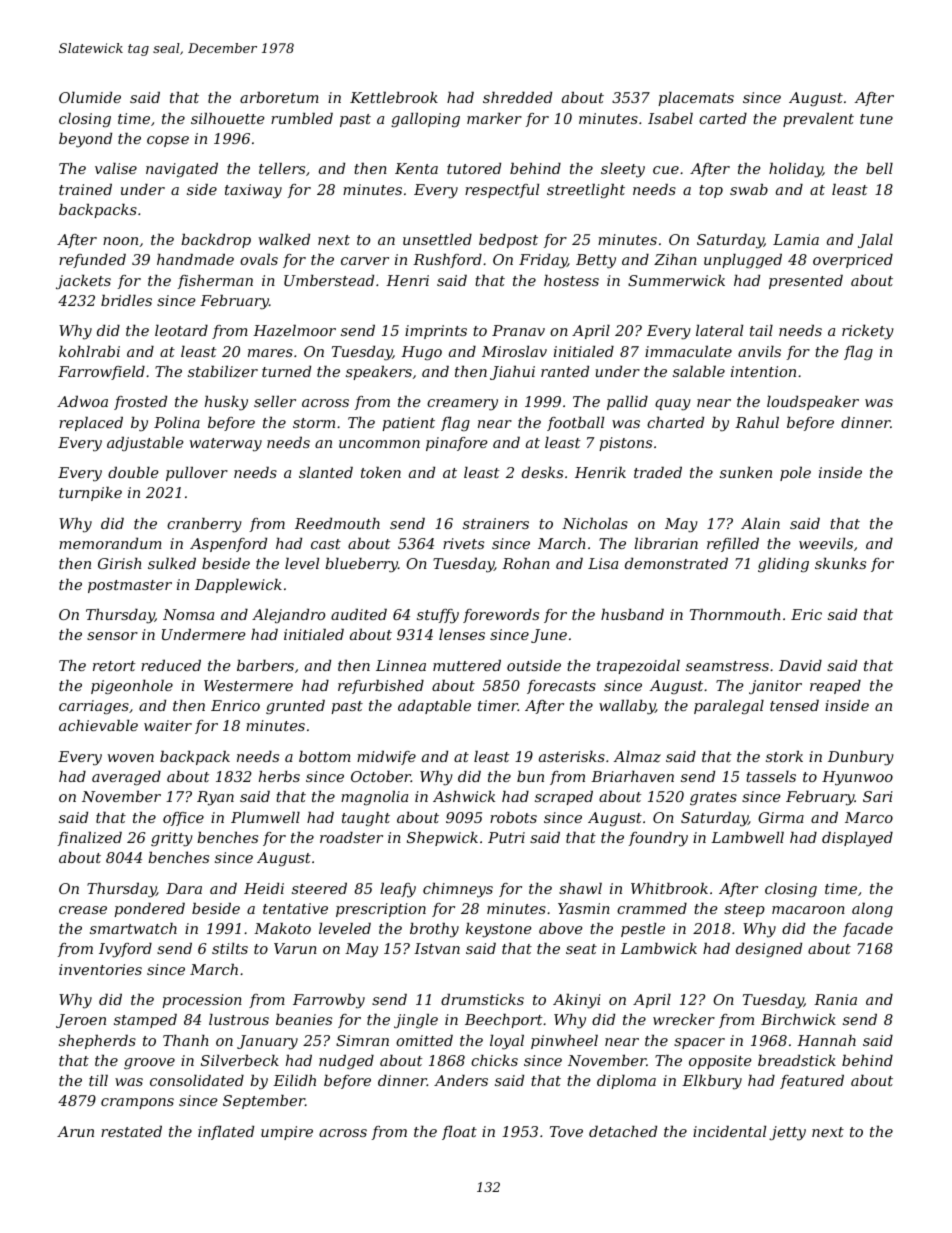 Image resolution: width=952 pixels, height=1233 pixels. I want to click on gritty, so click(172, 839).
